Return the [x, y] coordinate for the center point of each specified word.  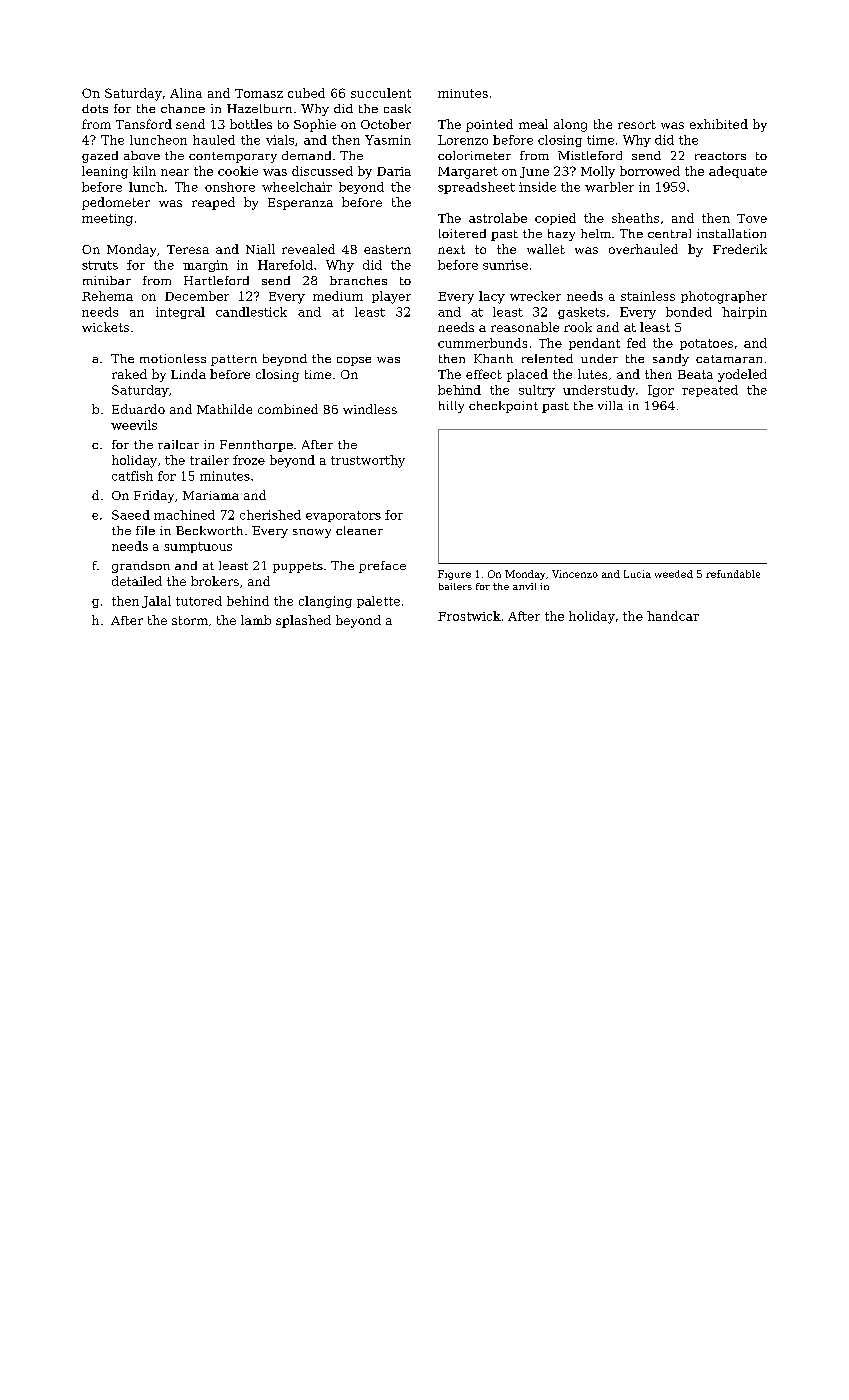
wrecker [535, 296]
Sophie [315, 125]
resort [637, 124]
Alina [186, 93]
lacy [492, 297]
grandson [141, 567]
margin [205, 266]
